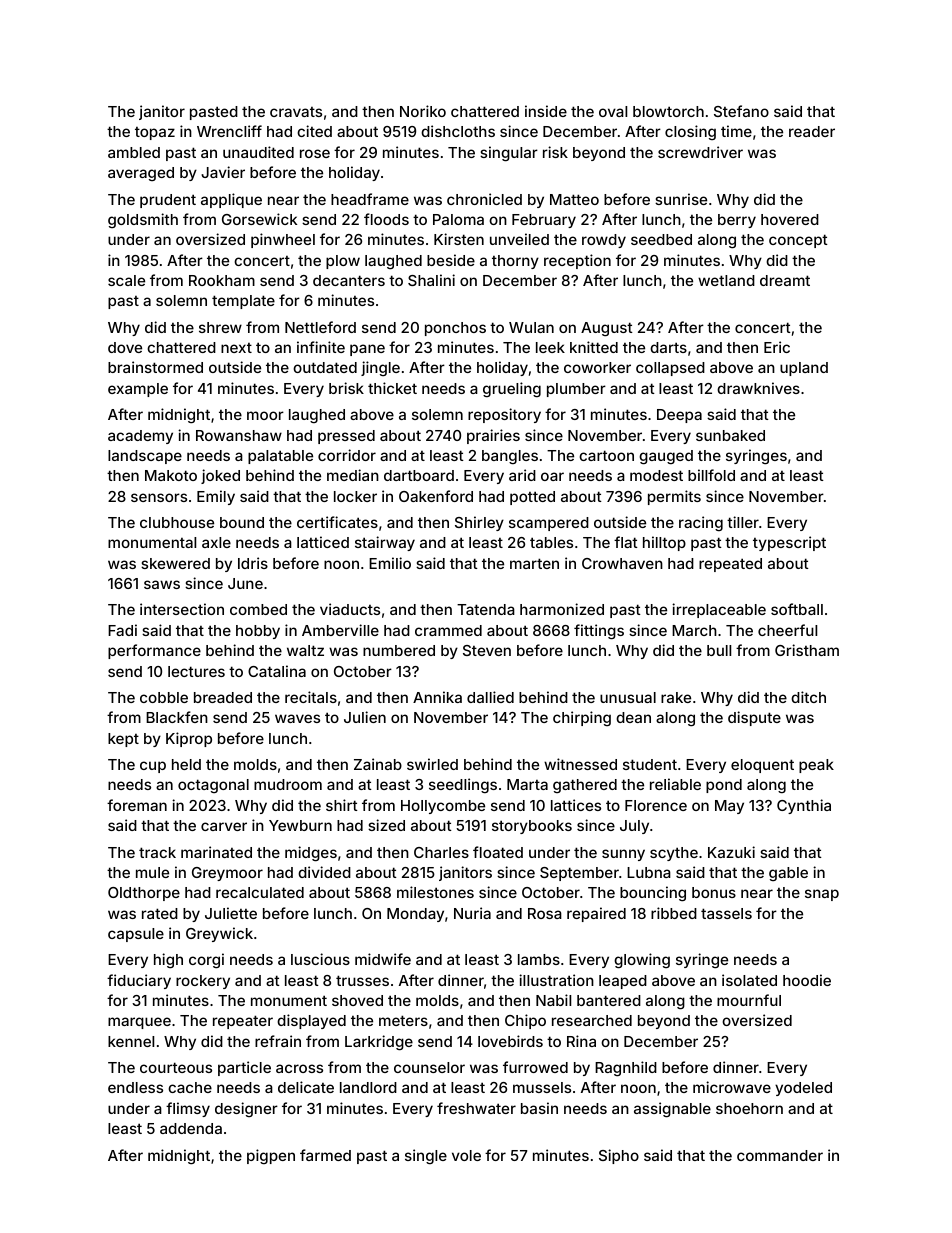 This screenshot has width=952, height=1233. Describe the element at coordinates (220, 327) in the screenshot. I see `shrew` at that location.
